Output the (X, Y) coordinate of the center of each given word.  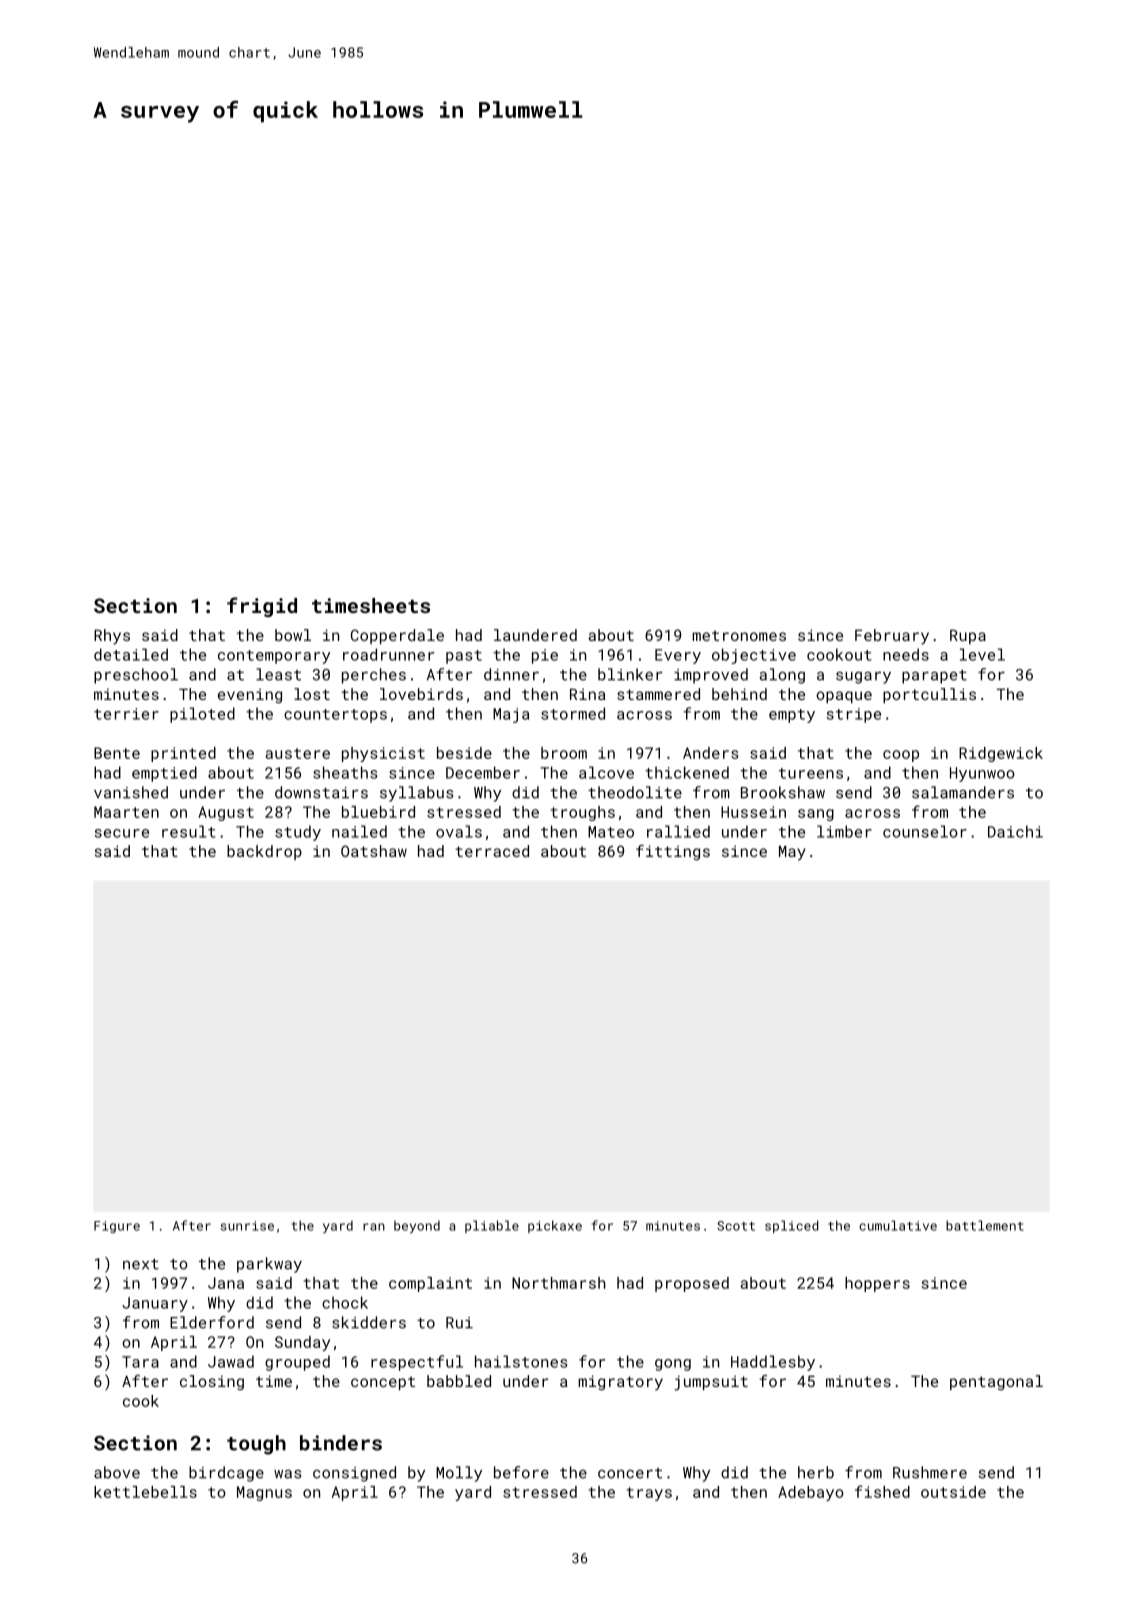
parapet (934, 677)
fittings (673, 853)
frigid (262, 607)
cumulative (898, 1225)
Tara (140, 1362)
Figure (117, 1227)
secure (121, 833)
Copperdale (397, 636)
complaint (430, 1284)
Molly (459, 1474)
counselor (925, 831)
